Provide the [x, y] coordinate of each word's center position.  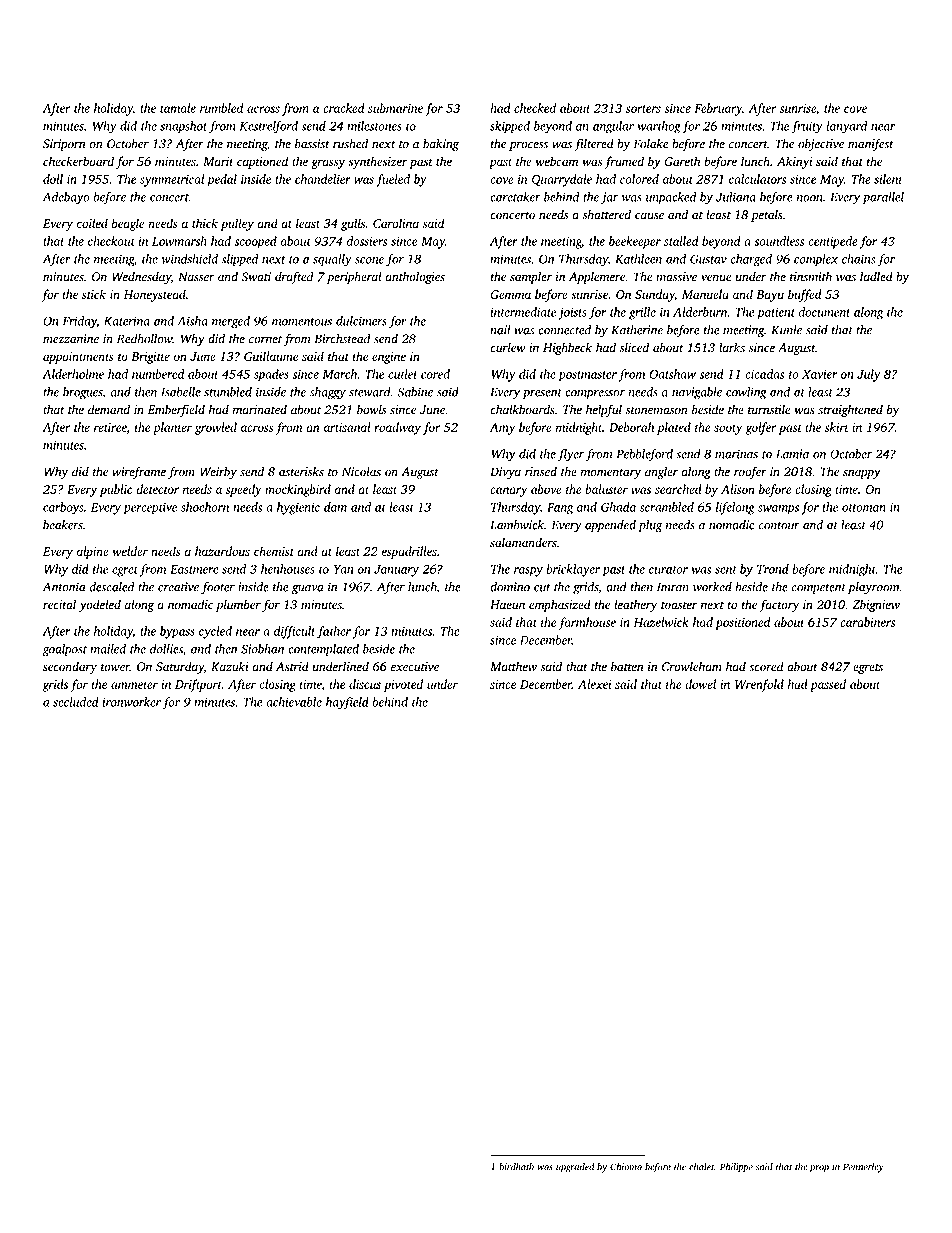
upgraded [575, 1168]
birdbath [516, 1167]
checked [535, 108]
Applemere [597, 278]
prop [819, 1169]
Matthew [513, 666]
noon [809, 198]
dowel [700, 684]
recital [59, 604]
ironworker [132, 702]
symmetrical [172, 180]
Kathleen [638, 259]
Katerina [127, 321]
